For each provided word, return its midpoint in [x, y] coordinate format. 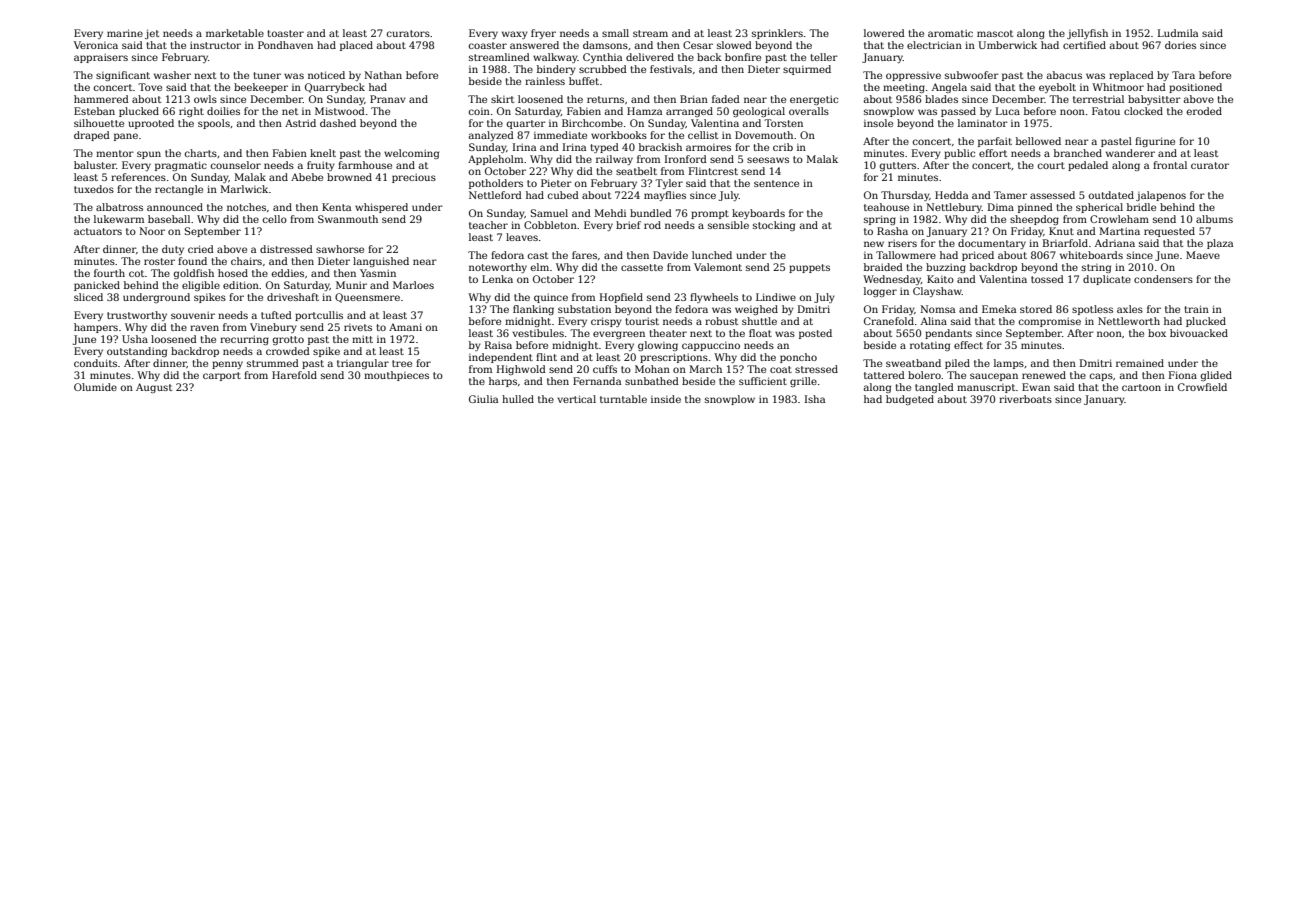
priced [978, 256]
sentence [776, 183]
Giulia [483, 399]
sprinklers [777, 34]
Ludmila [1178, 33]
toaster [285, 33]
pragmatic [181, 166]
